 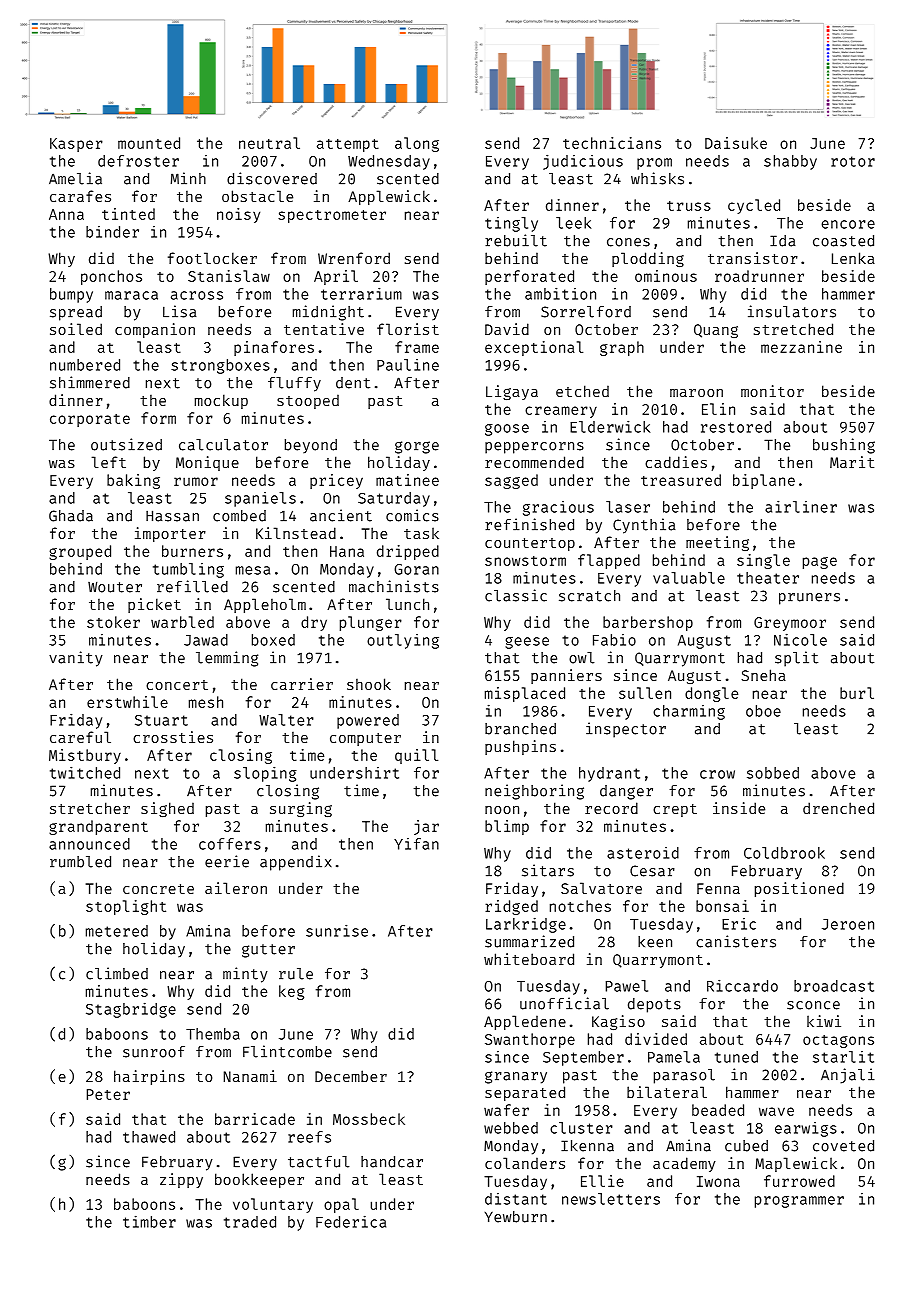 I want to click on Cesar, so click(x=652, y=871).
